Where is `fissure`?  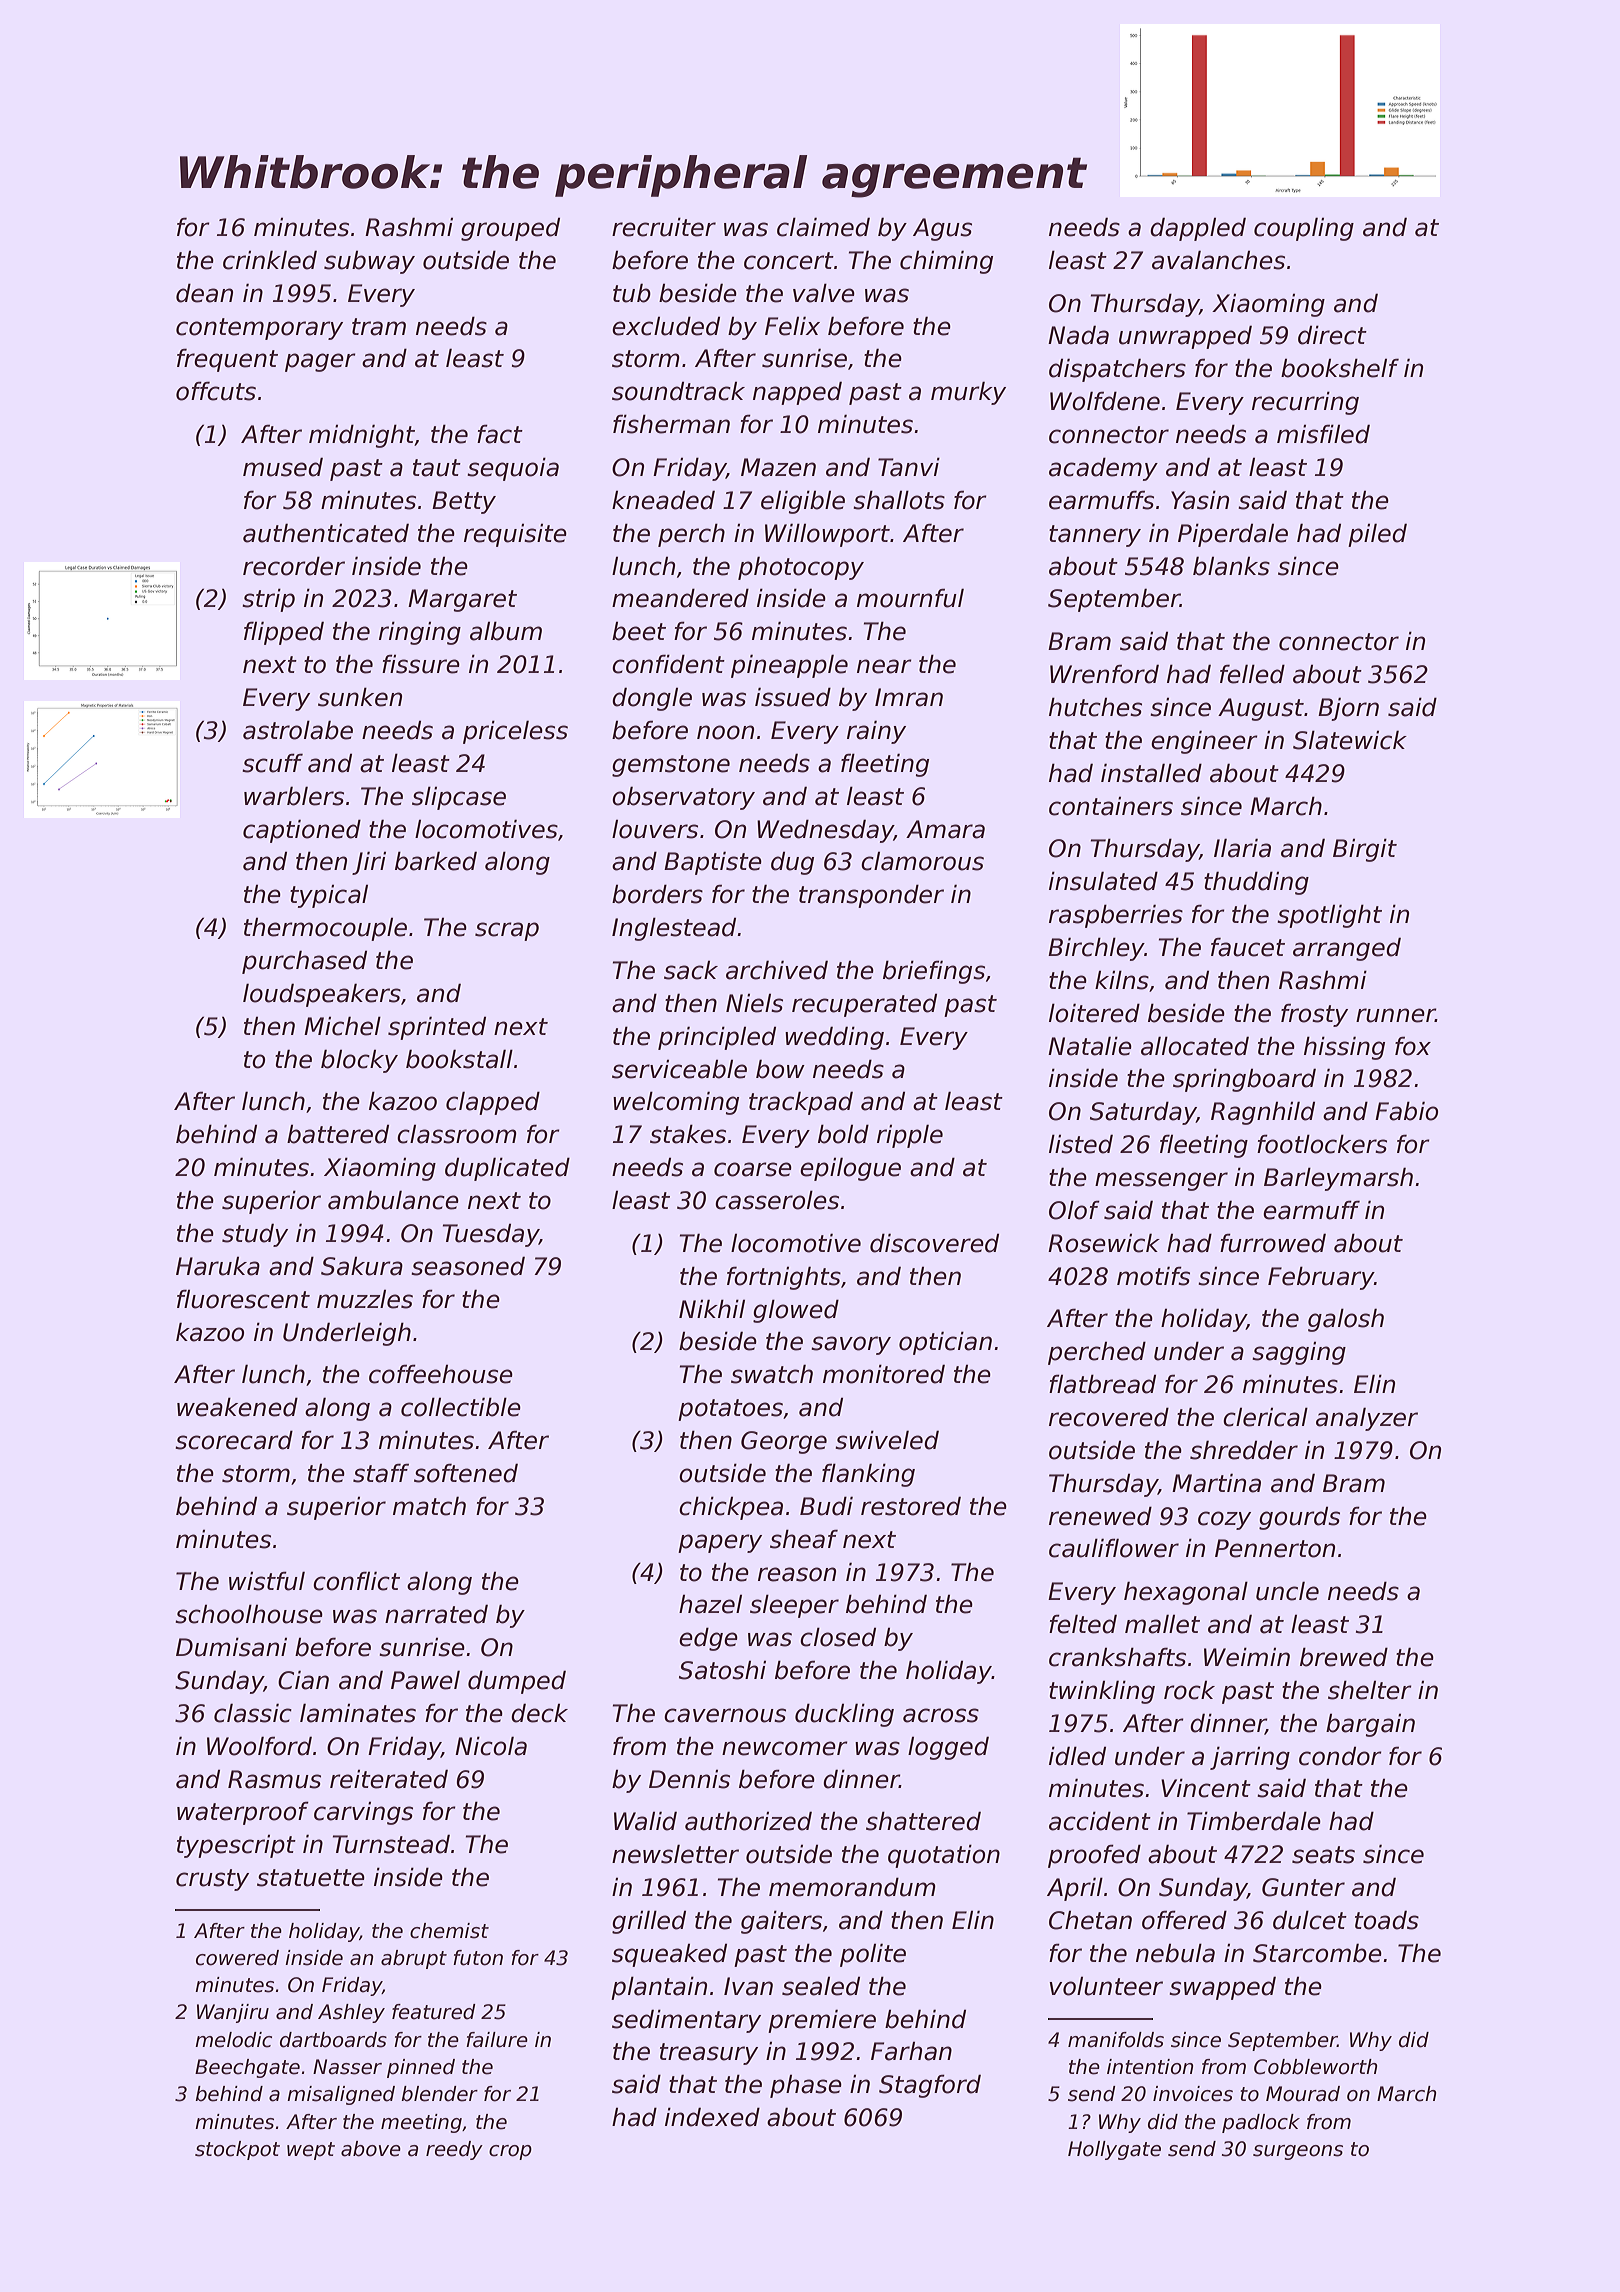 fissure is located at coordinates (421, 664).
